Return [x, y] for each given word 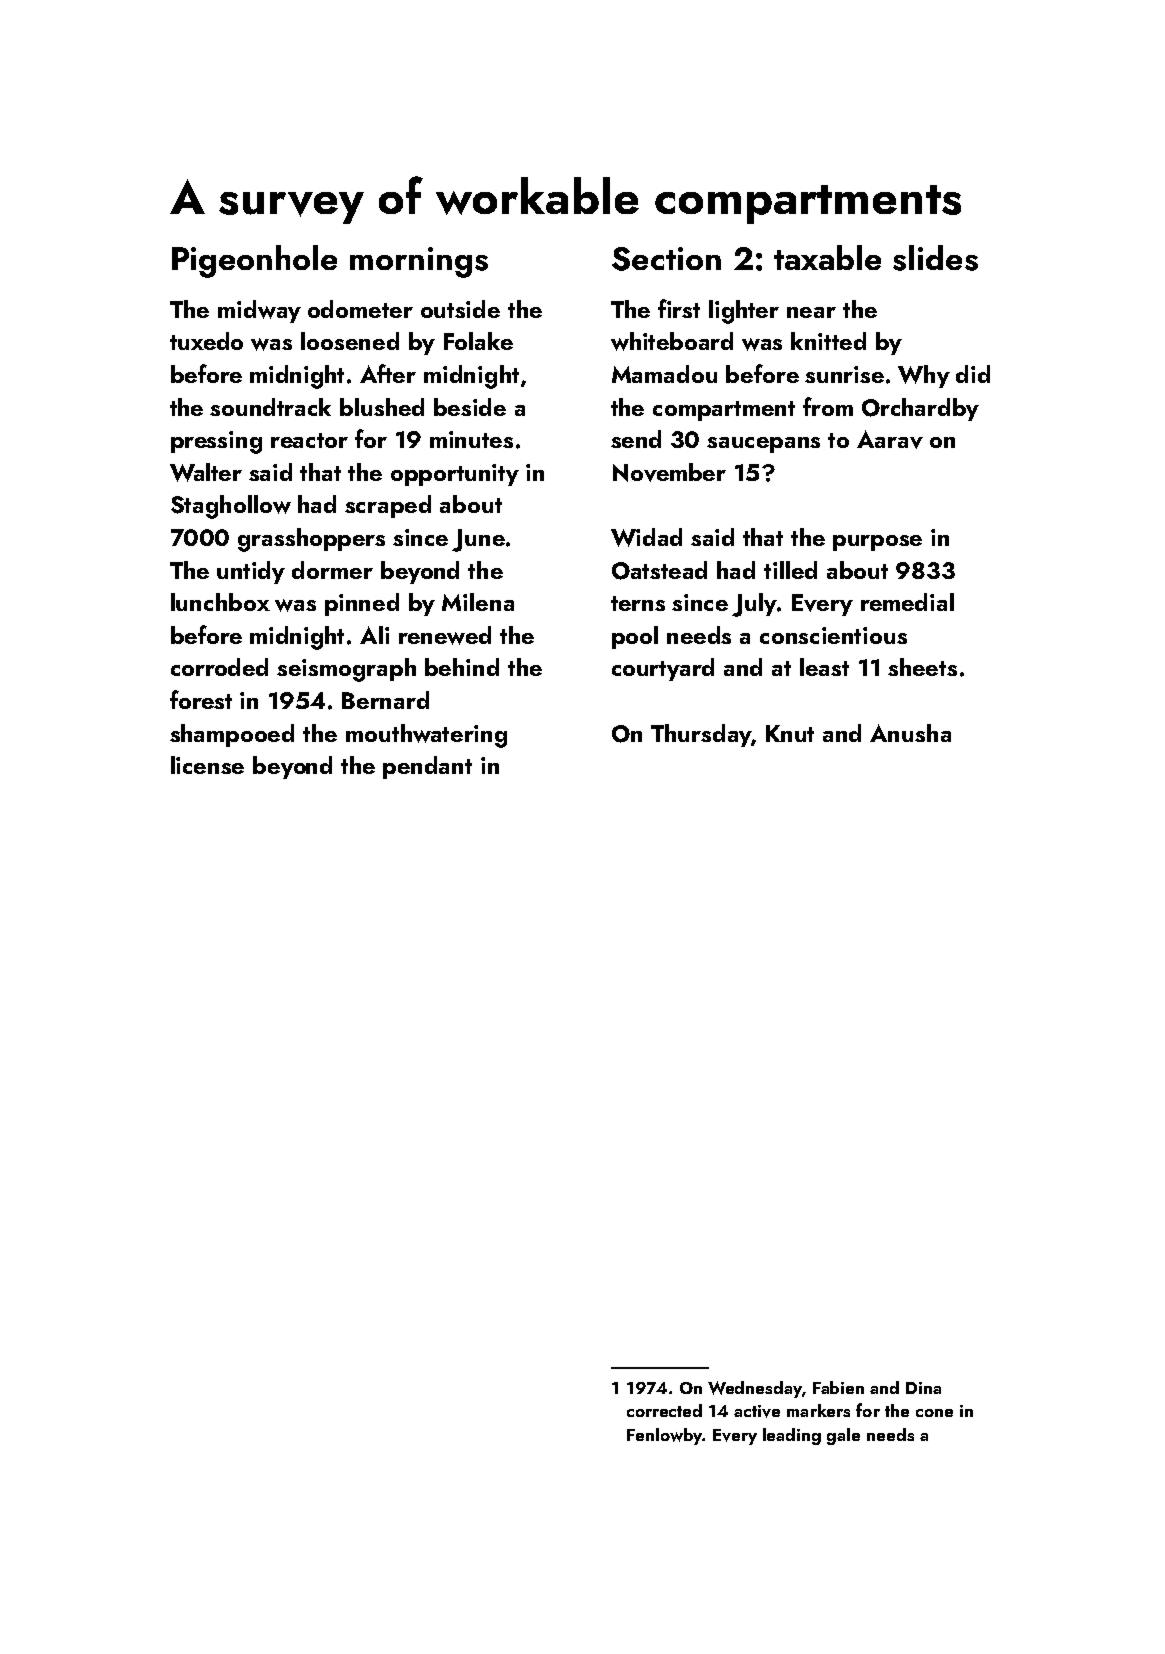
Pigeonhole [254, 261]
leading [792, 1436]
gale [843, 1436]
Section [666, 259]
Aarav [890, 439]
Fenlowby [664, 1436]
